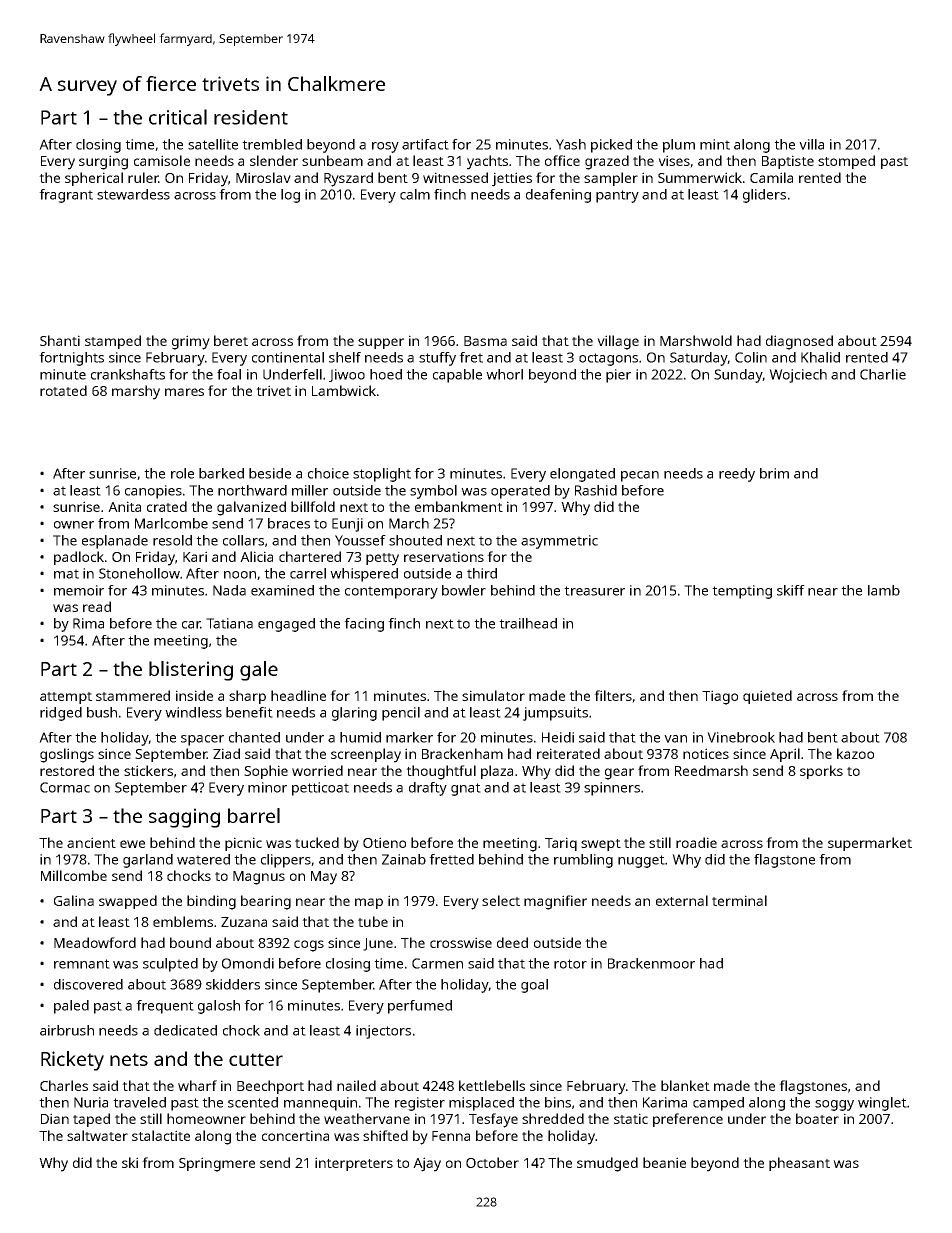 This image has height=1233, width=952. What do you see at coordinates (66, 698) in the image?
I see `attempt` at bounding box center [66, 698].
